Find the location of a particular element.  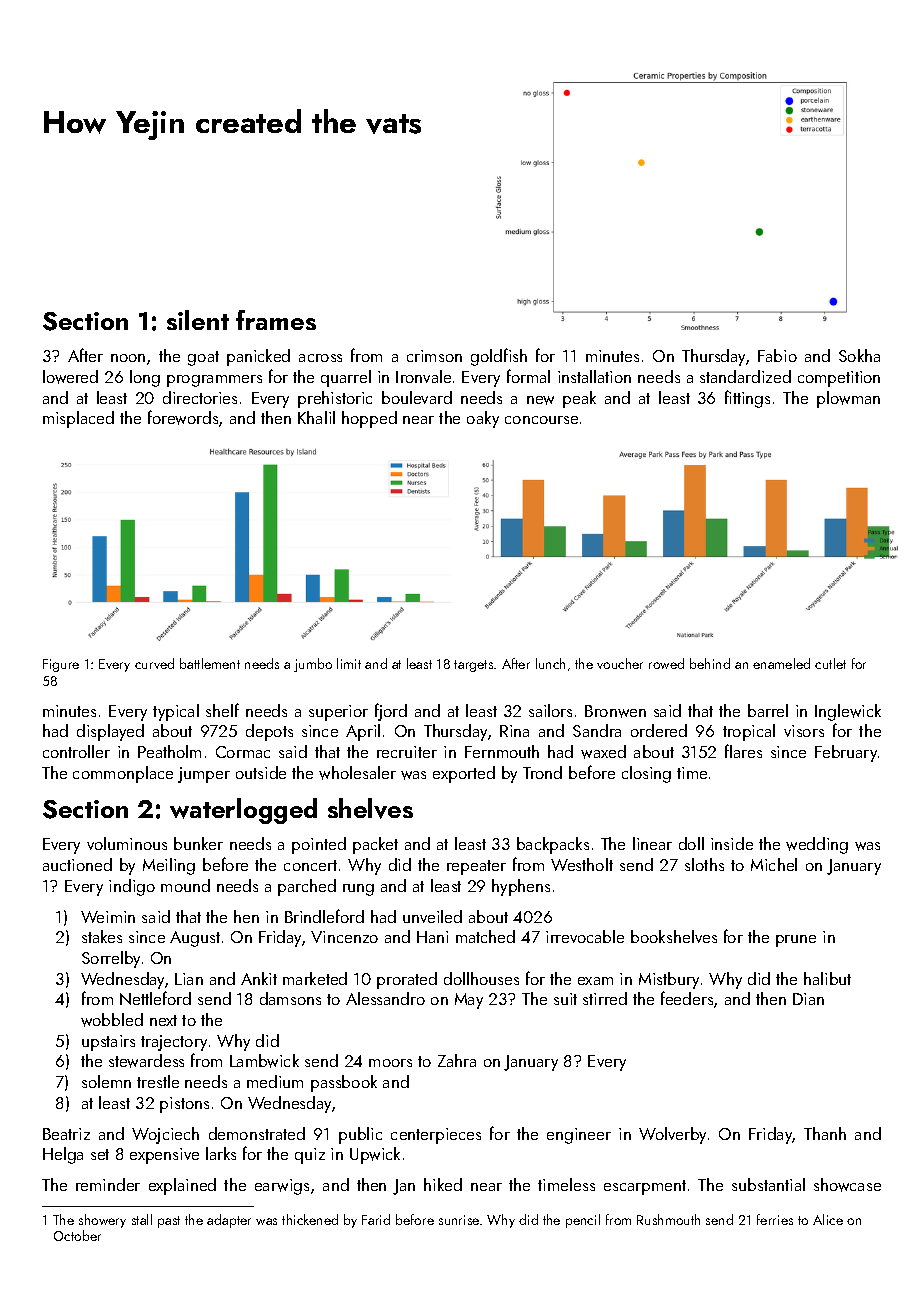

suit is located at coordinates (565, 999).
